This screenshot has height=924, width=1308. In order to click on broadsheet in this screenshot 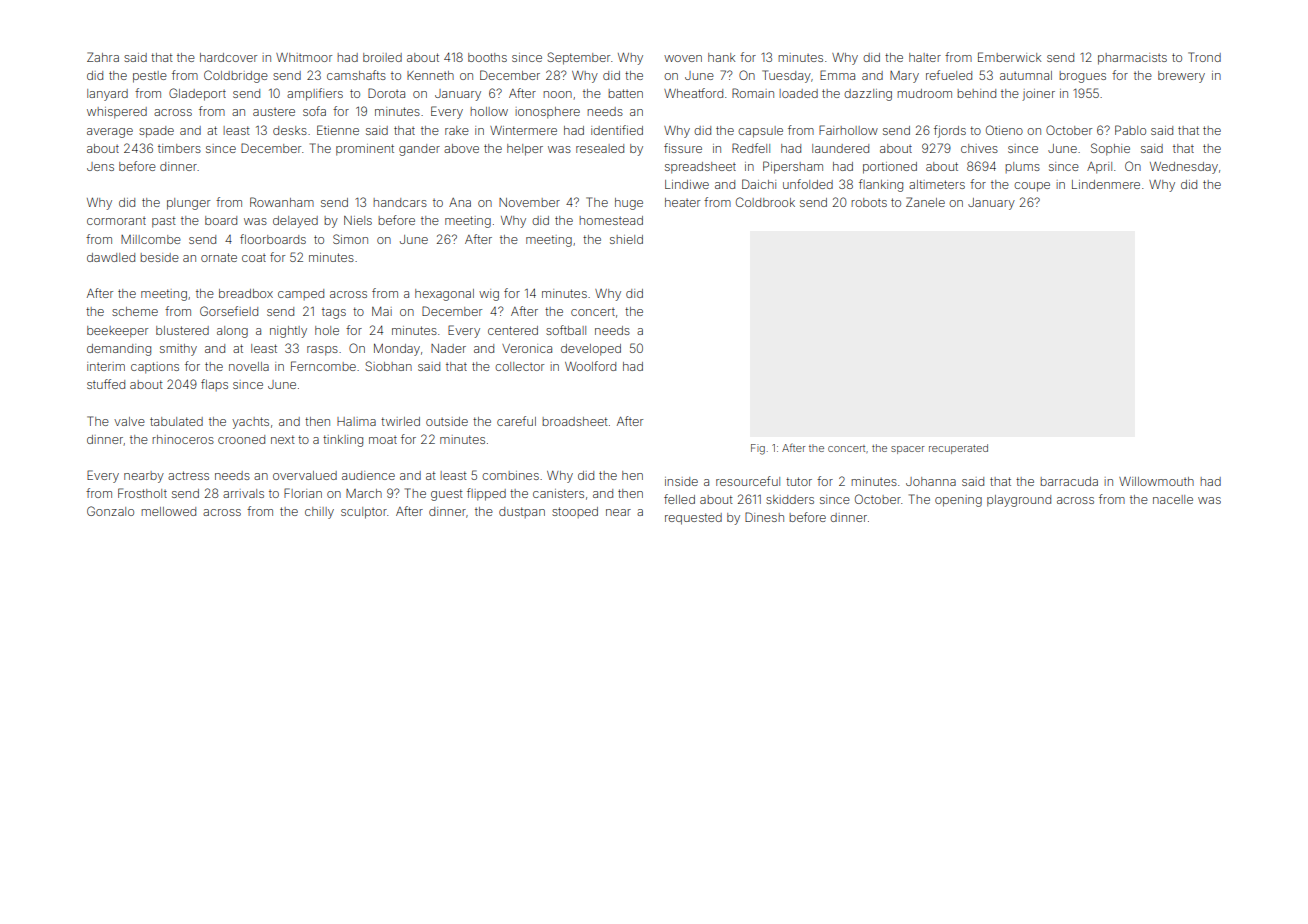, I will do `click(575, 421)`.
